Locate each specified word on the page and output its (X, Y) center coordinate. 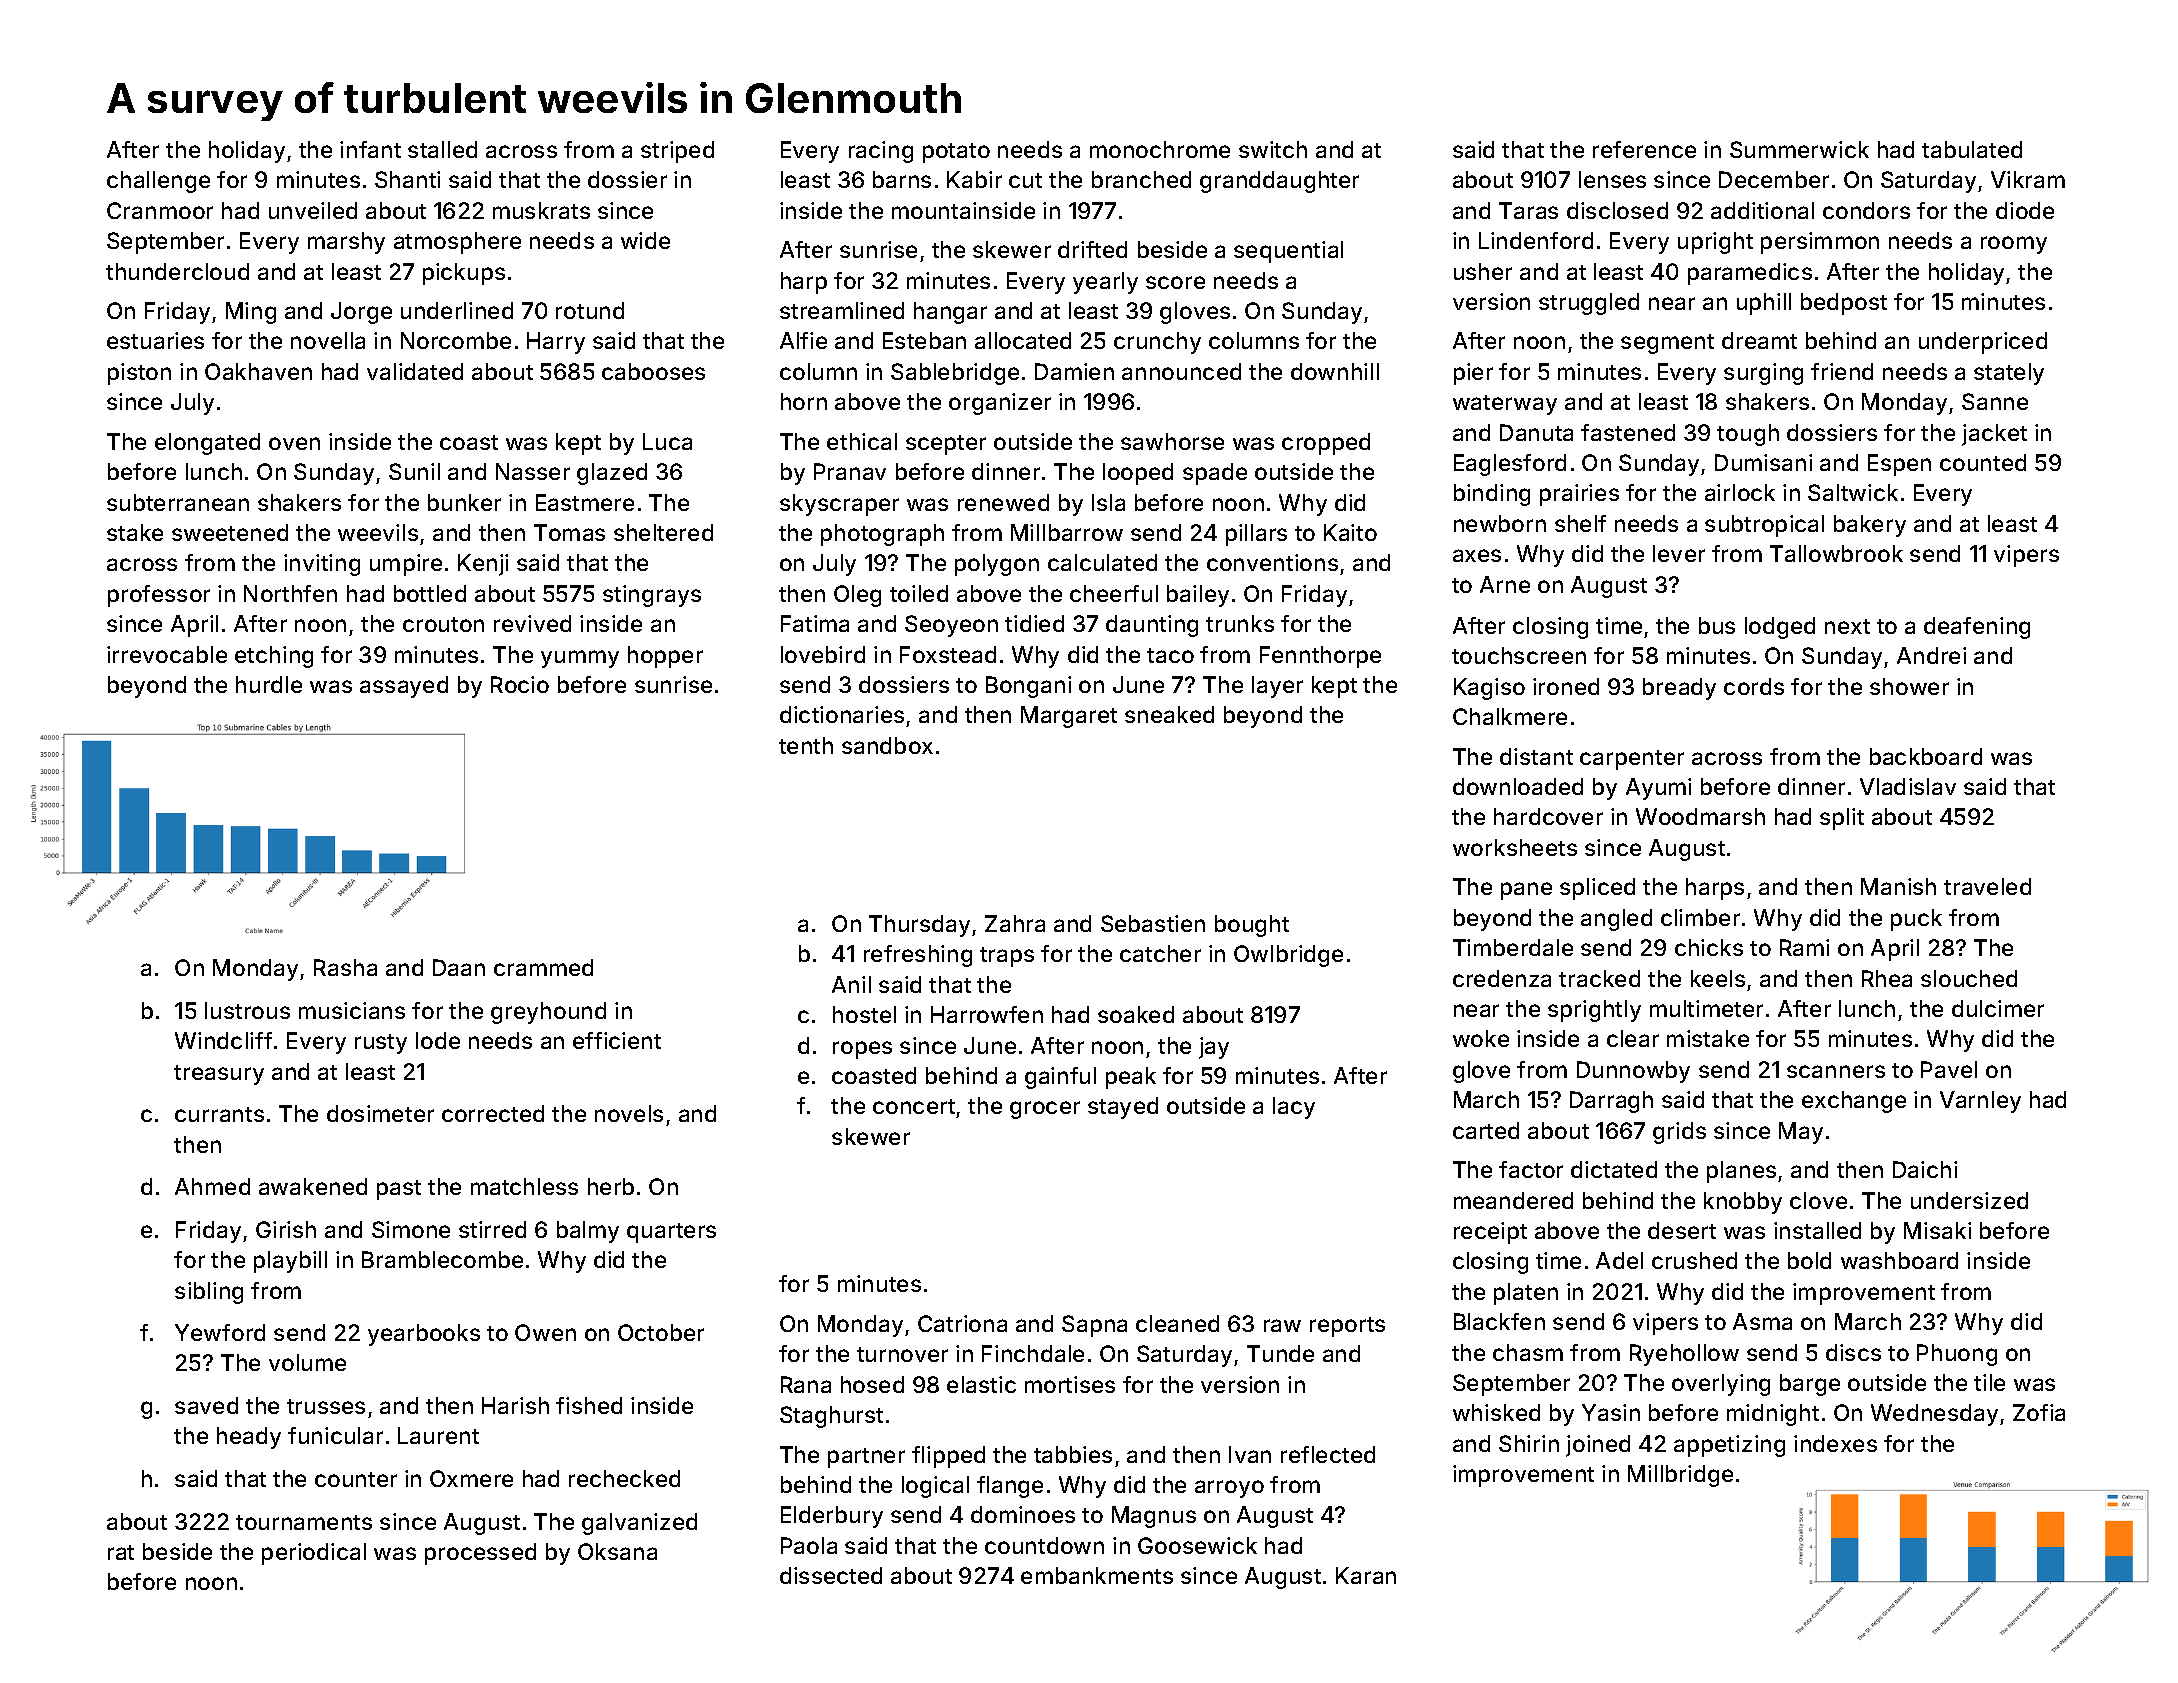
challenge (158, 182)
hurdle (269, 684)
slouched (1969, 978)
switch (1273, 149)
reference (1644, 149)
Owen (545, 1332)
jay (1214, 1048)
